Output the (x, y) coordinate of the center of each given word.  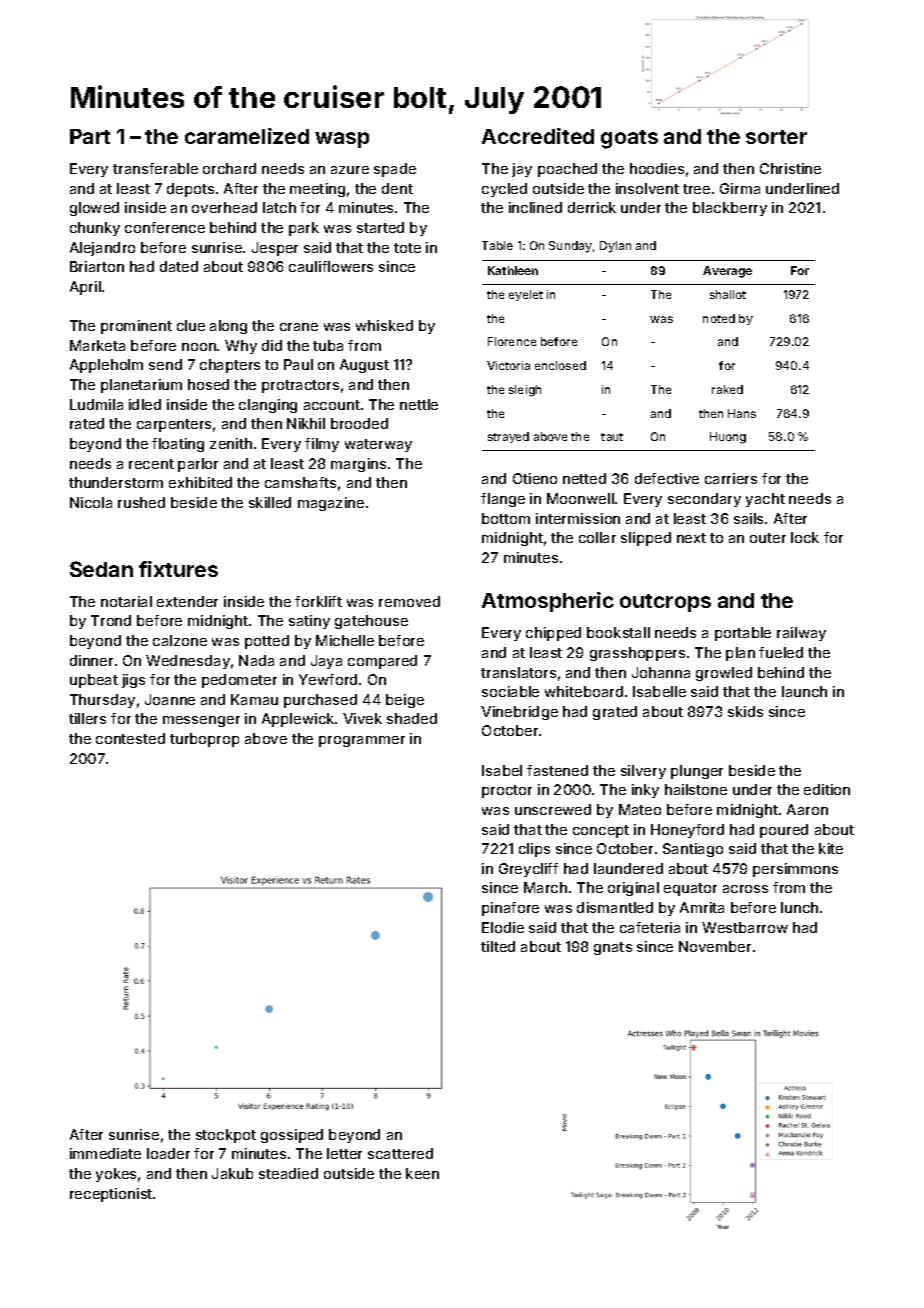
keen (422, 1173)
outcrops (665, 603)
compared (382, 662)
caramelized (247, 136)
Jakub (232, 1173)
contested (130, 738)
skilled (270, 502)
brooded (359, 423)
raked (727, 389)
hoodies (657, 168)
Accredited (538, 136)
